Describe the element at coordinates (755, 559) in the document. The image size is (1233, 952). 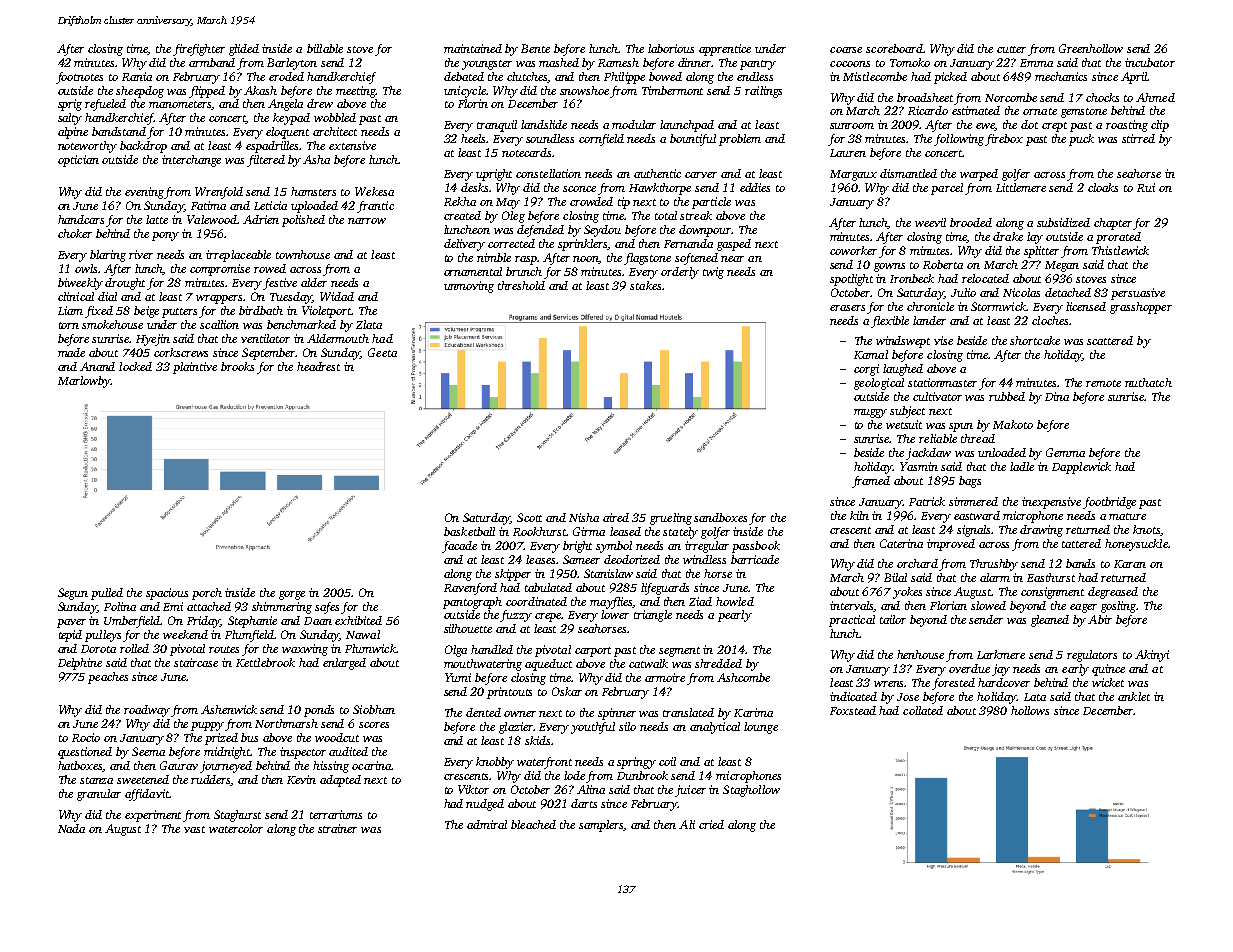
I see `barricade` at that location.
